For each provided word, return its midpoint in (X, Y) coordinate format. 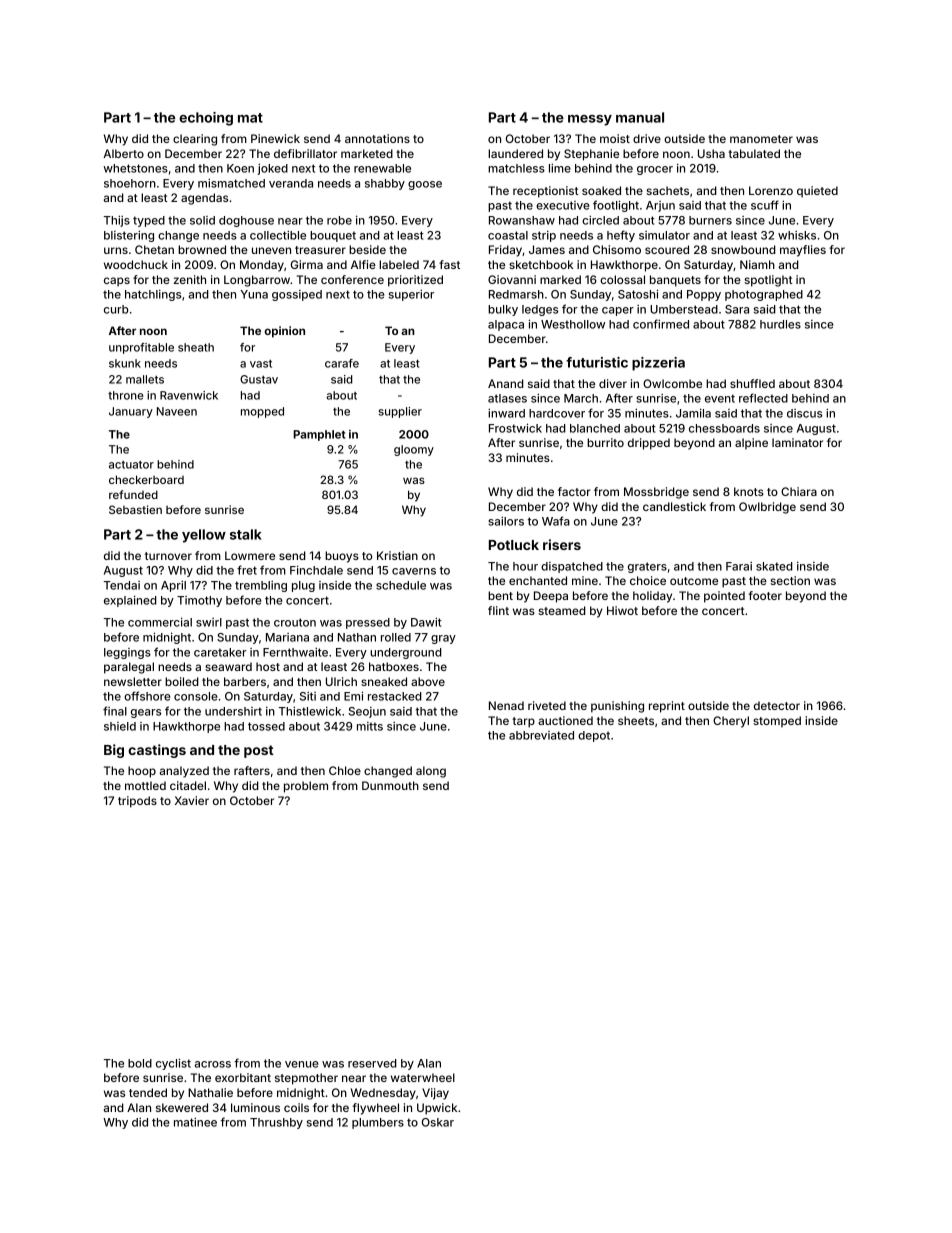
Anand (506, 383)
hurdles (780, 324)
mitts (370, 726)
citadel (188, 785)
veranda (291, 183)
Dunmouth (390, 785)
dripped (649, 444)
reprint (667, 707)
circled (600, 220)
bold (140, 1063)
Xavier (192, 800)
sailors (506, 521)
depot (594, 736)
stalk (246, 534)
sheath (196, 347)
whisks (797, 235)
